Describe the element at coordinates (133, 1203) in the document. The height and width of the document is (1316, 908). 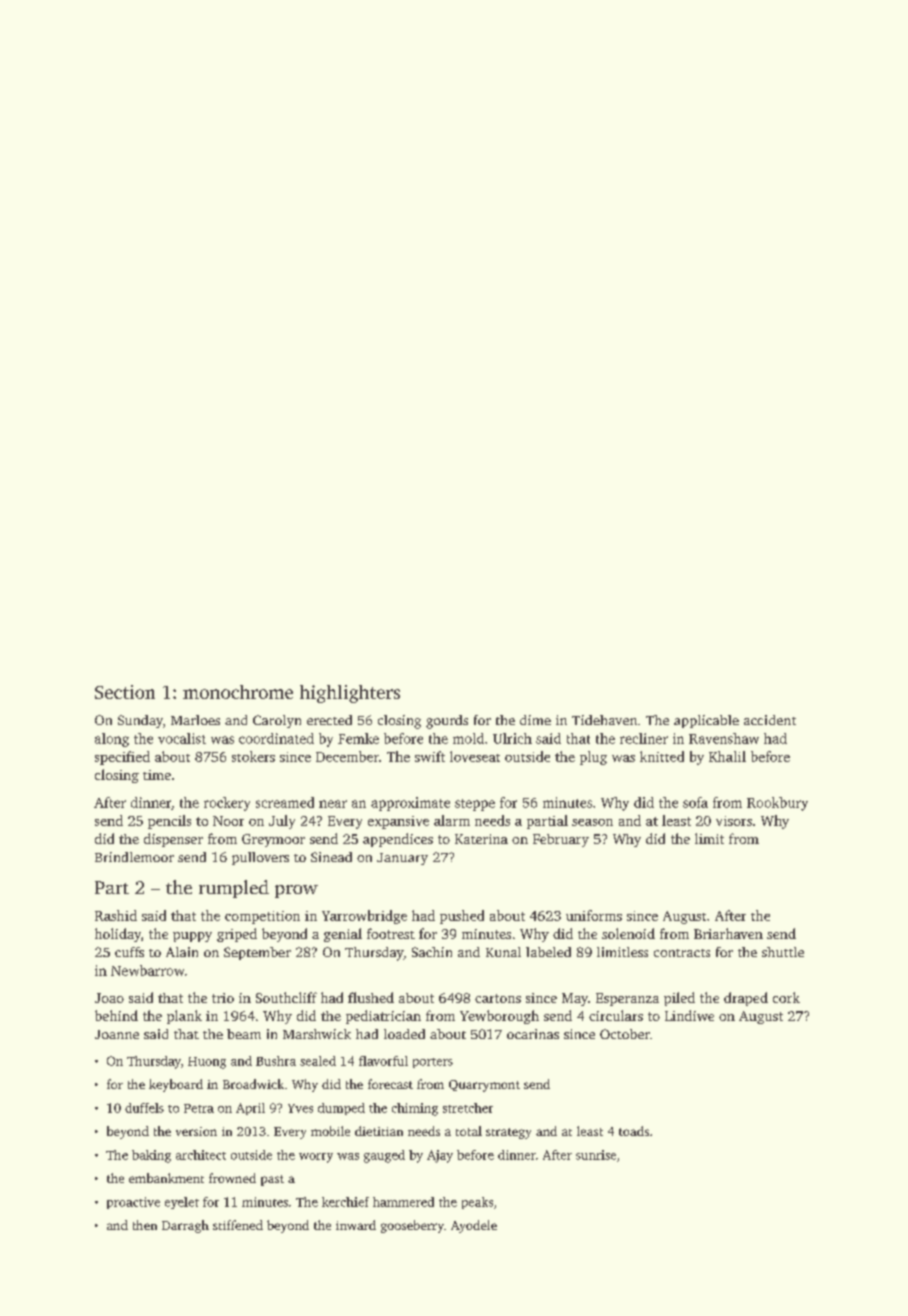
I see `proactive` at that location.
